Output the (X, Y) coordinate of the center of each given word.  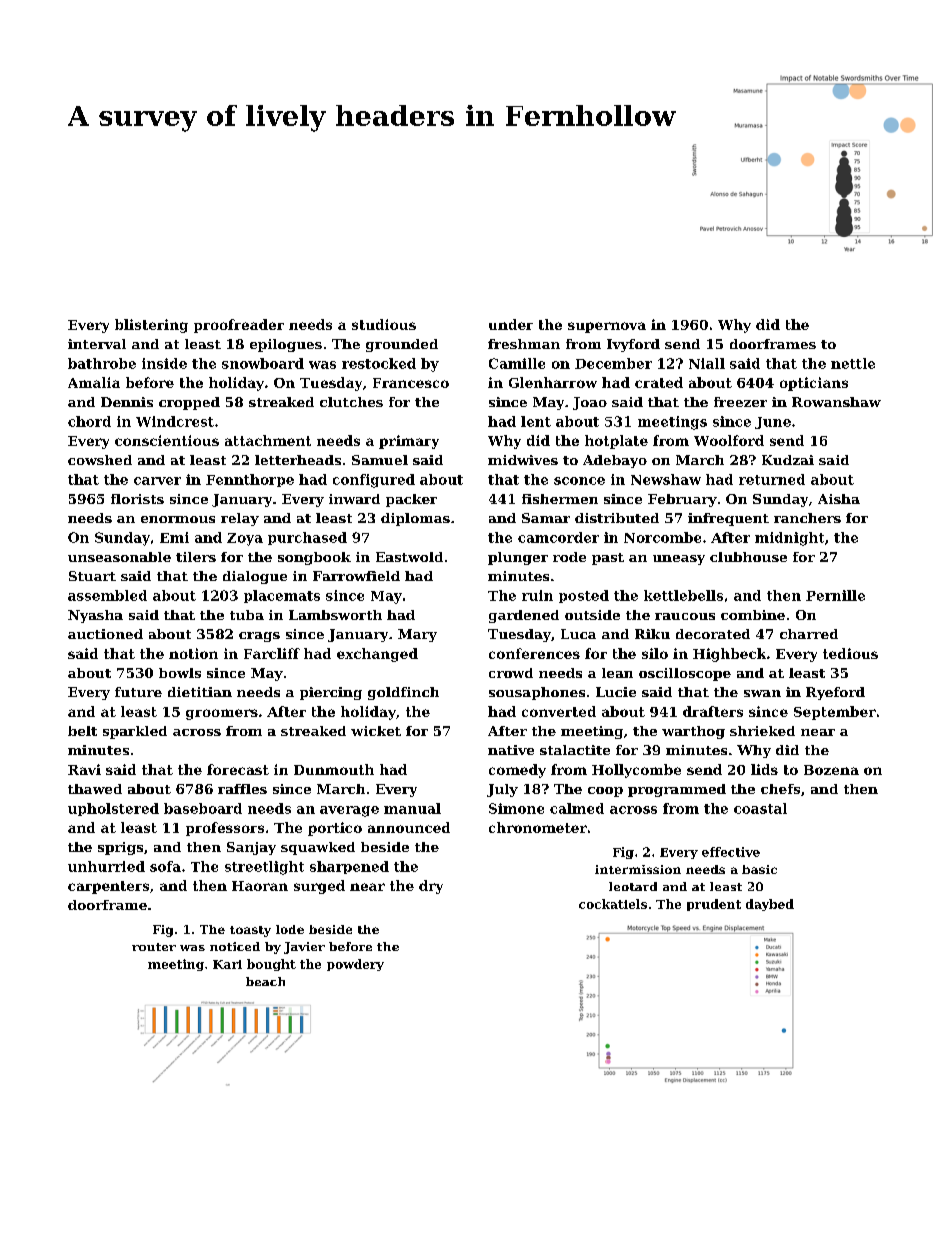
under (511, 324)
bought (271, 965)
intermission (638, 869)
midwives (523, 460)
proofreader (239, 326)
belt (82, 731)
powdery (355, 965)
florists (137, 499)
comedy (517, 771)
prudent (714, 905)
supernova (607, 327)
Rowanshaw (836, 402)
